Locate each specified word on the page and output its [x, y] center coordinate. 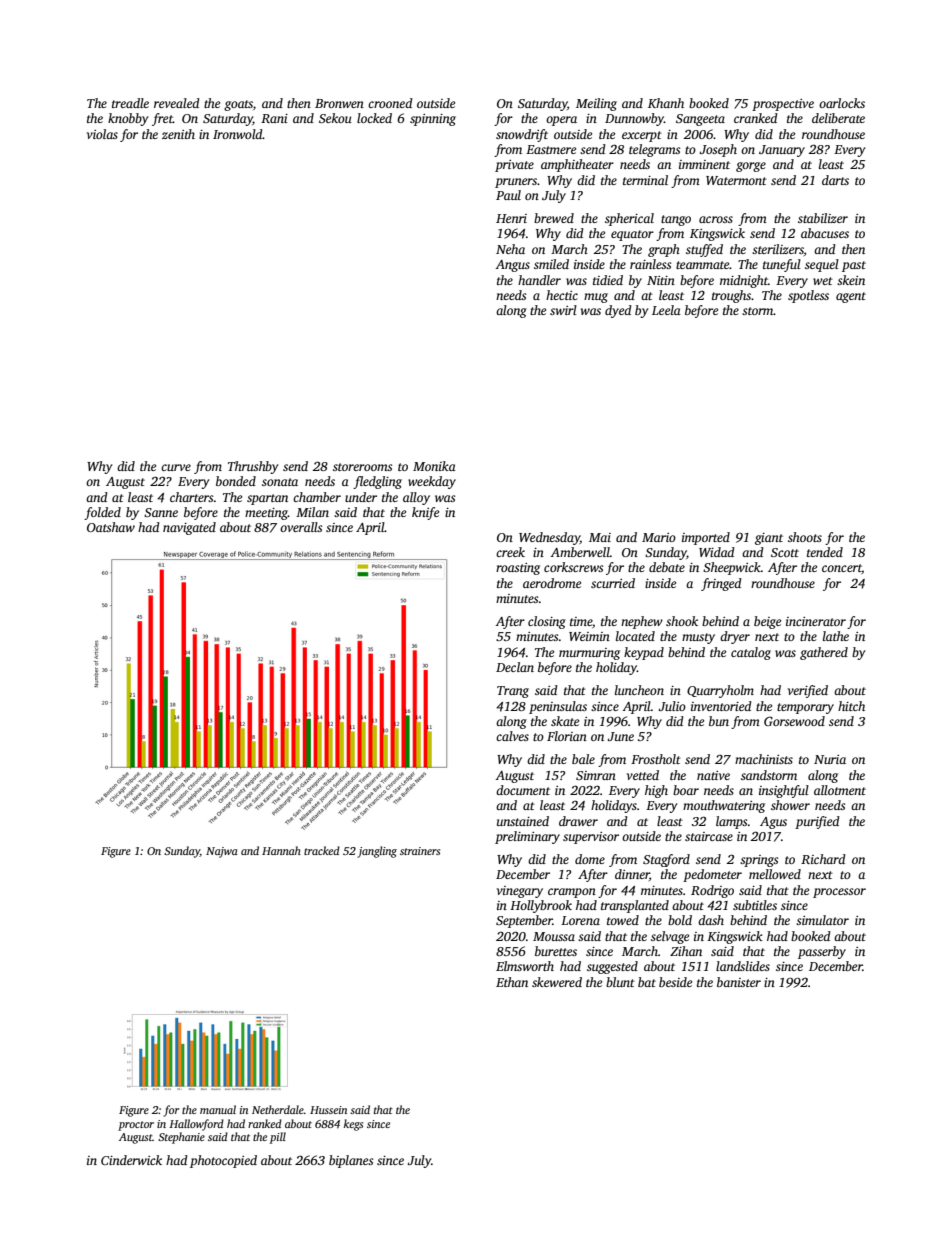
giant [769, 539]
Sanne [161, 512]
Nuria [830, 759]
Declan [515, 667]
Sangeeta [700, 120]
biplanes [351, 1161]
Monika [434, 466]
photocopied [223, 1161]
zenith [178, 134]
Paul [508, 195]
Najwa [222, 852]
